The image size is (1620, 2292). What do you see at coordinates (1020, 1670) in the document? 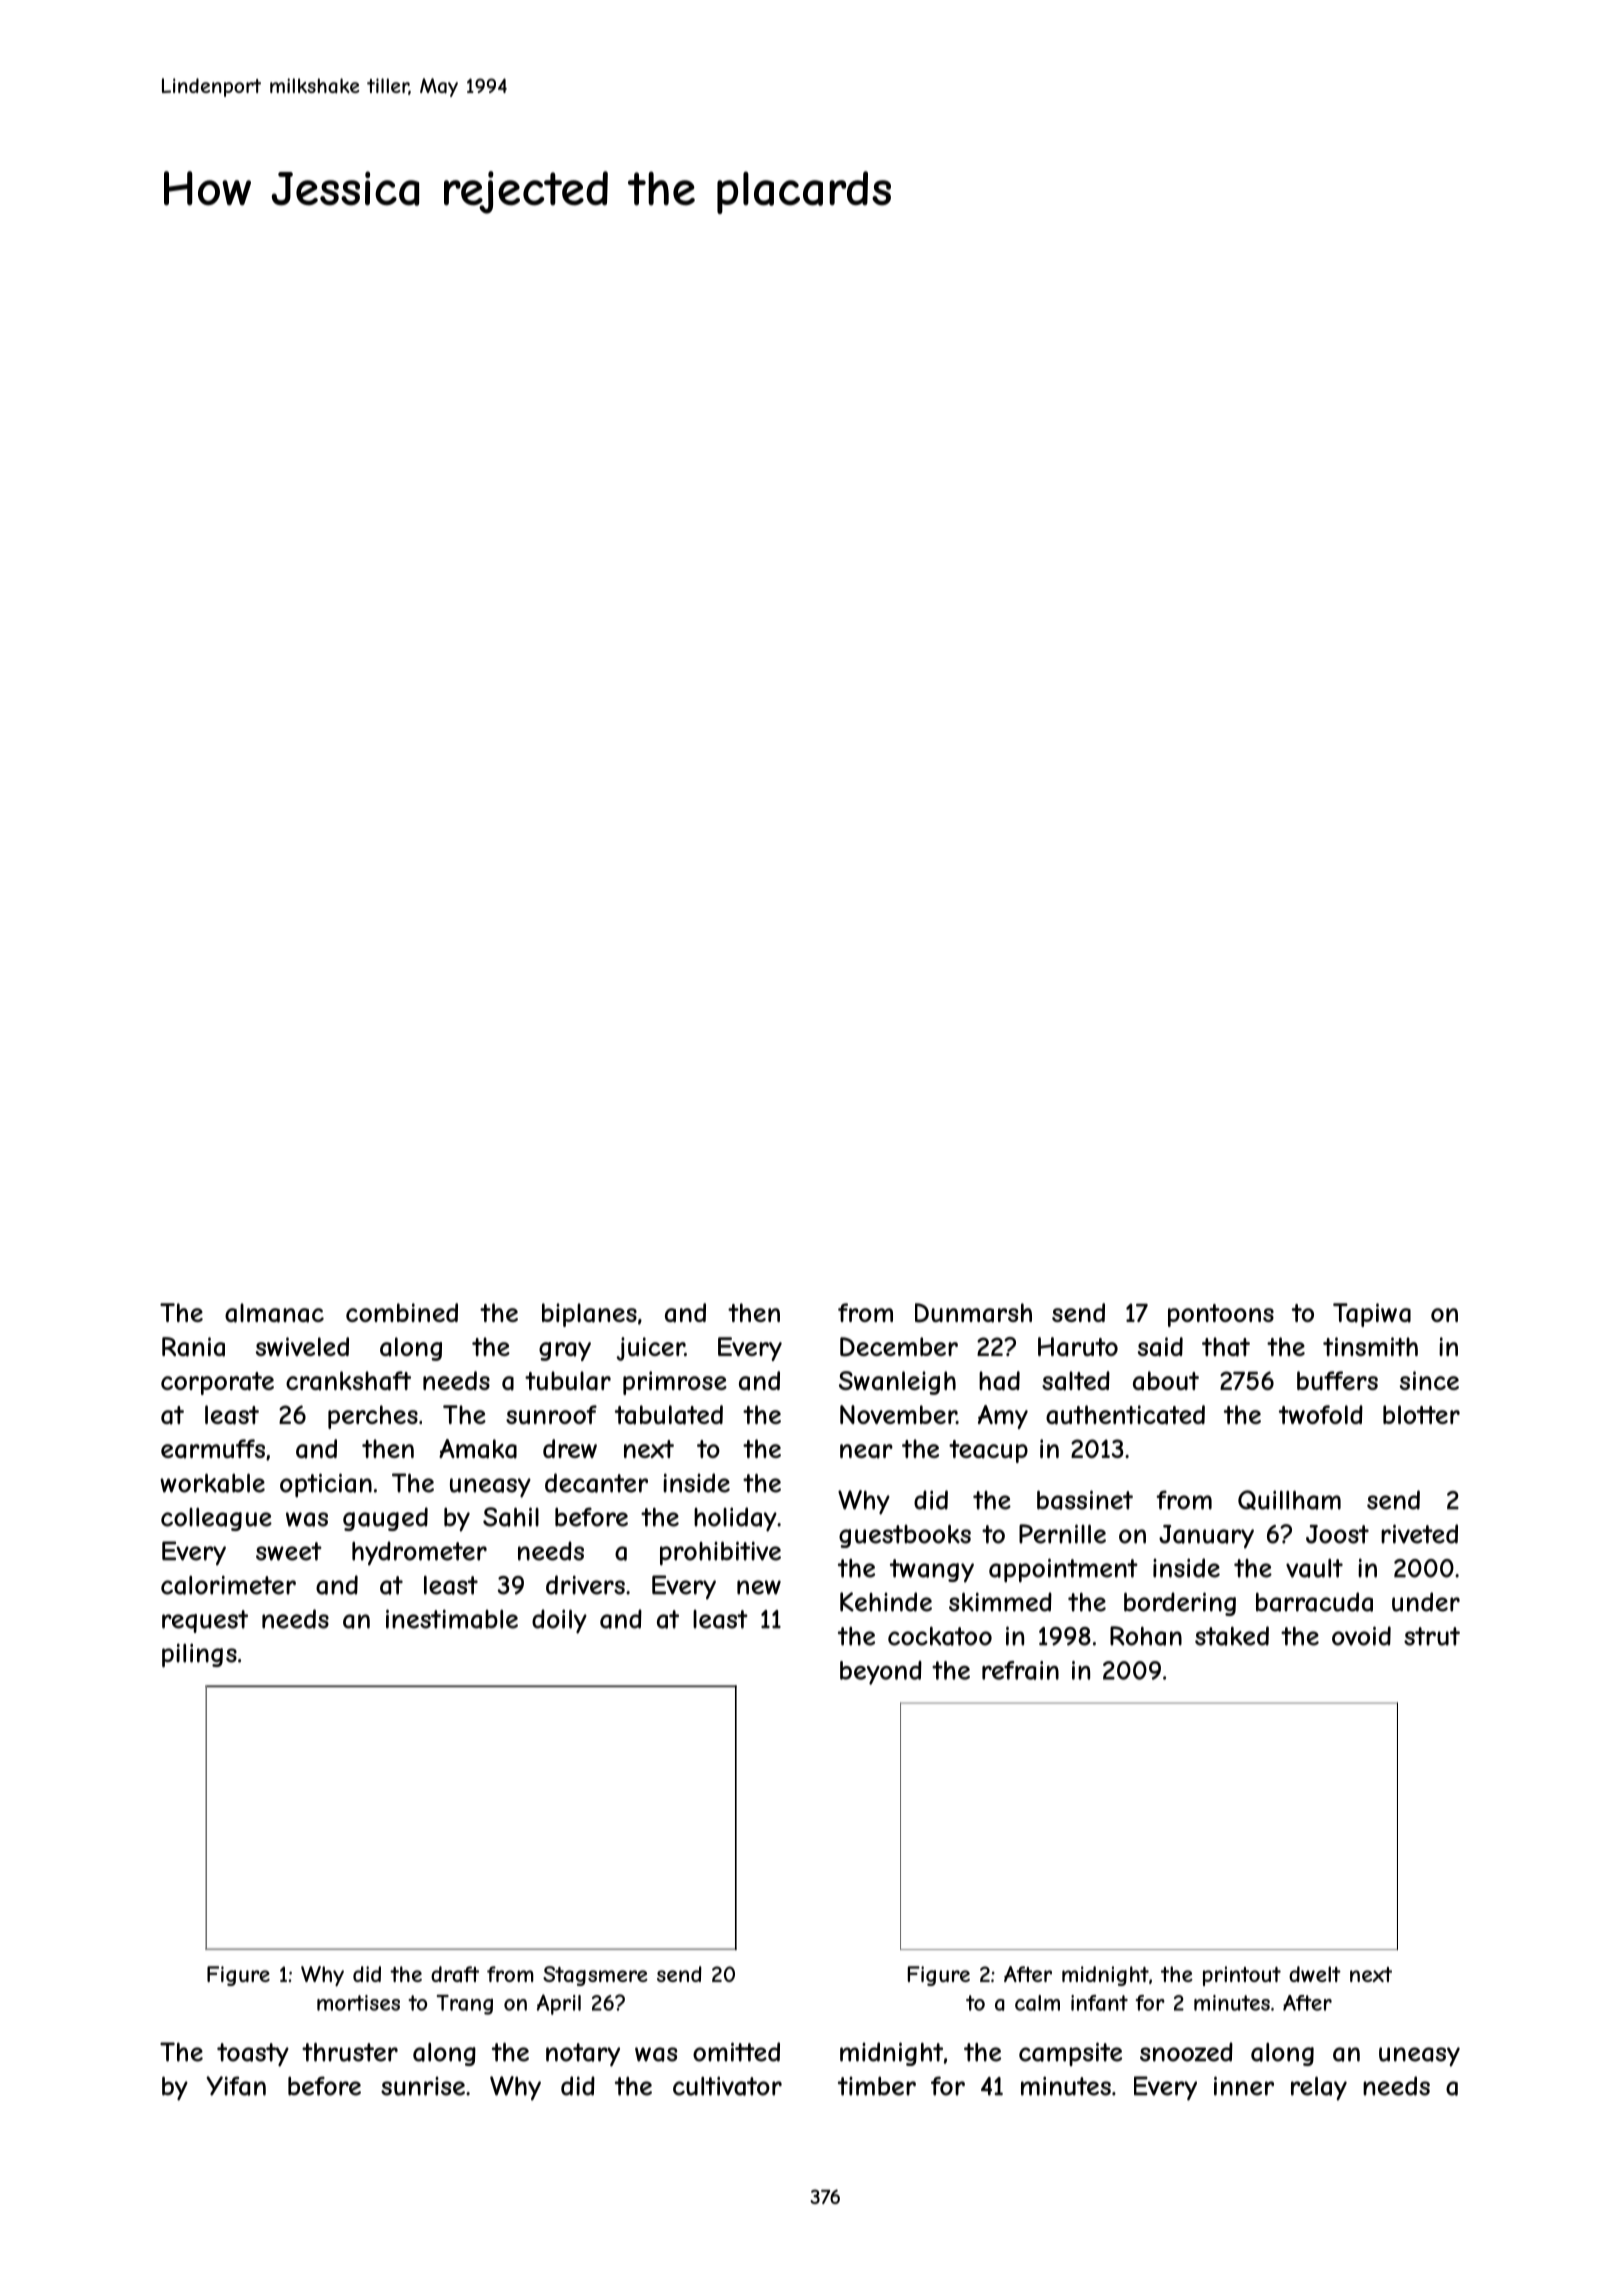
I see `refrain` at bounding box center [1020, 1670].
